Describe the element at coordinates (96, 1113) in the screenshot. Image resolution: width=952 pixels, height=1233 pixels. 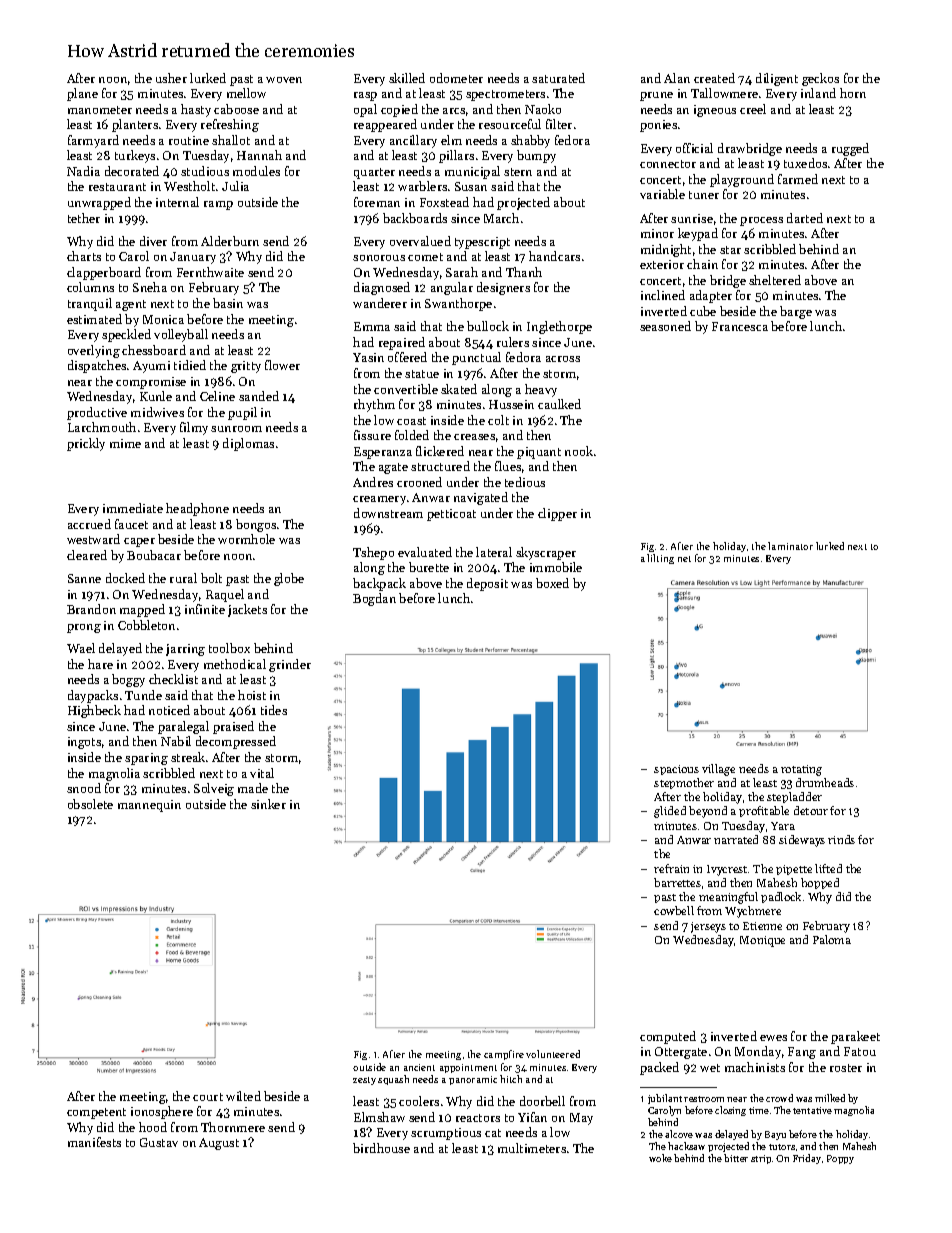
I see `competent` at that location.
